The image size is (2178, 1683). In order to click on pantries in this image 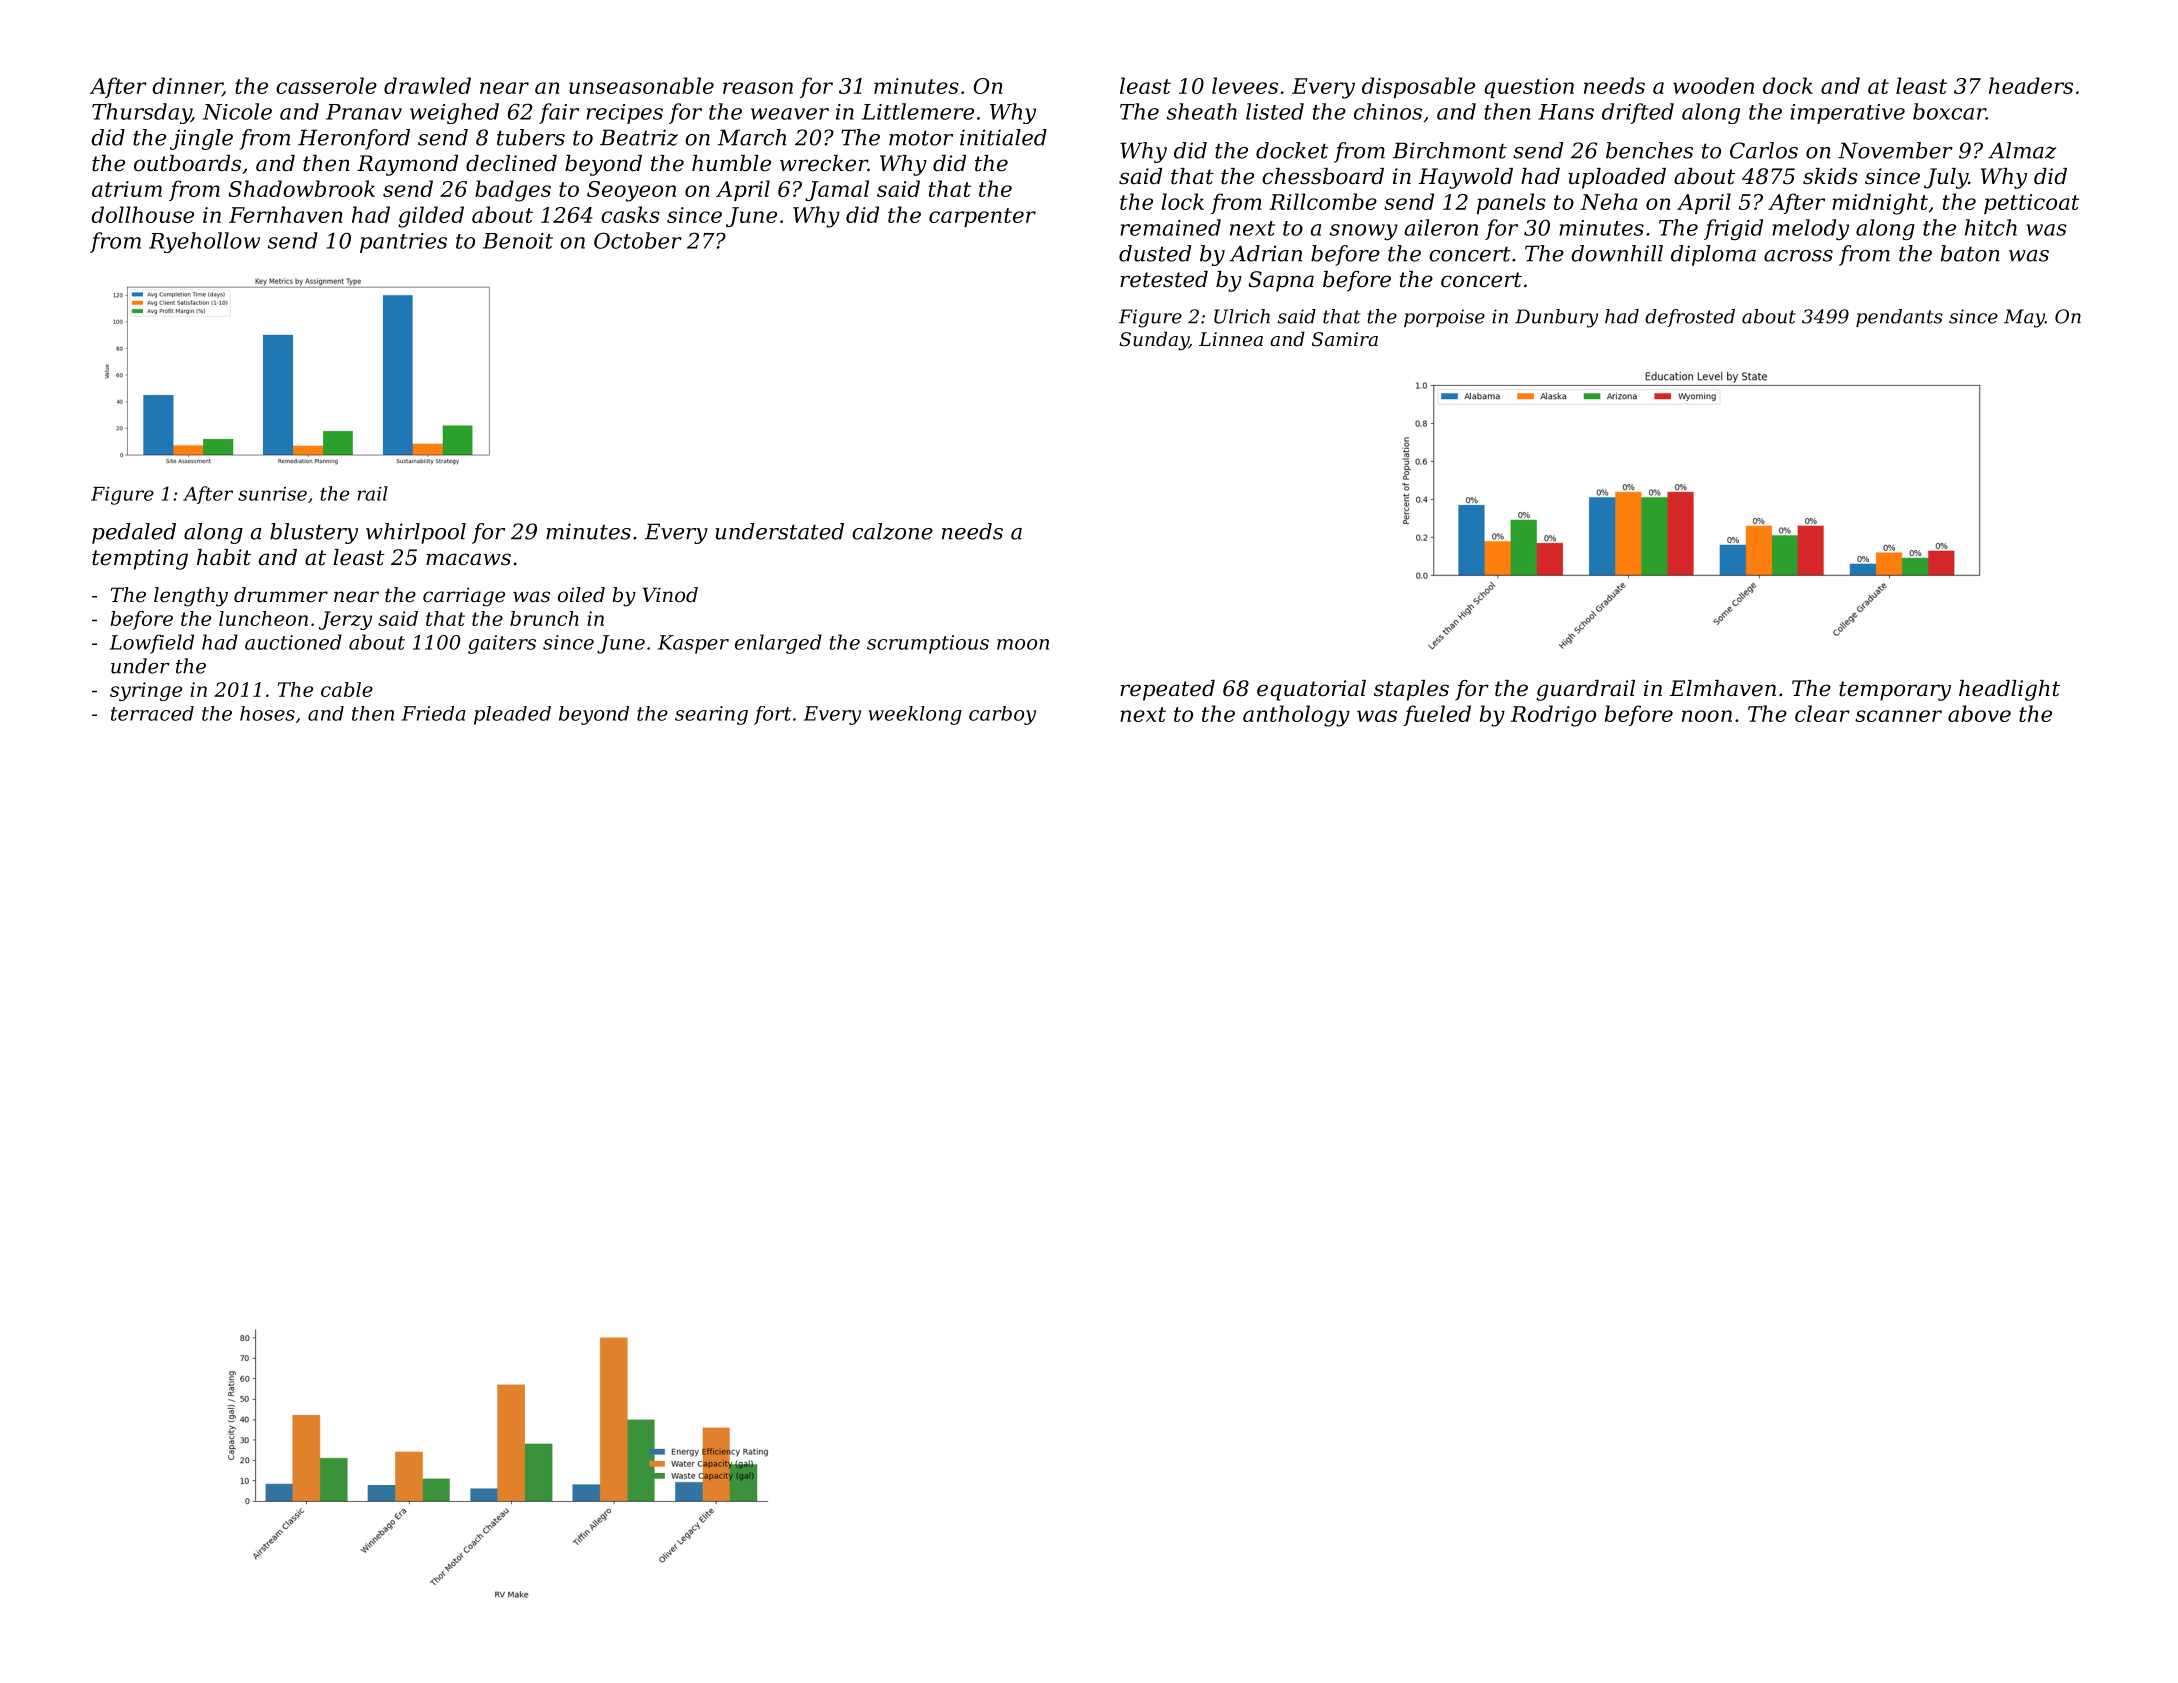, I will do `click(403, 243)`.
